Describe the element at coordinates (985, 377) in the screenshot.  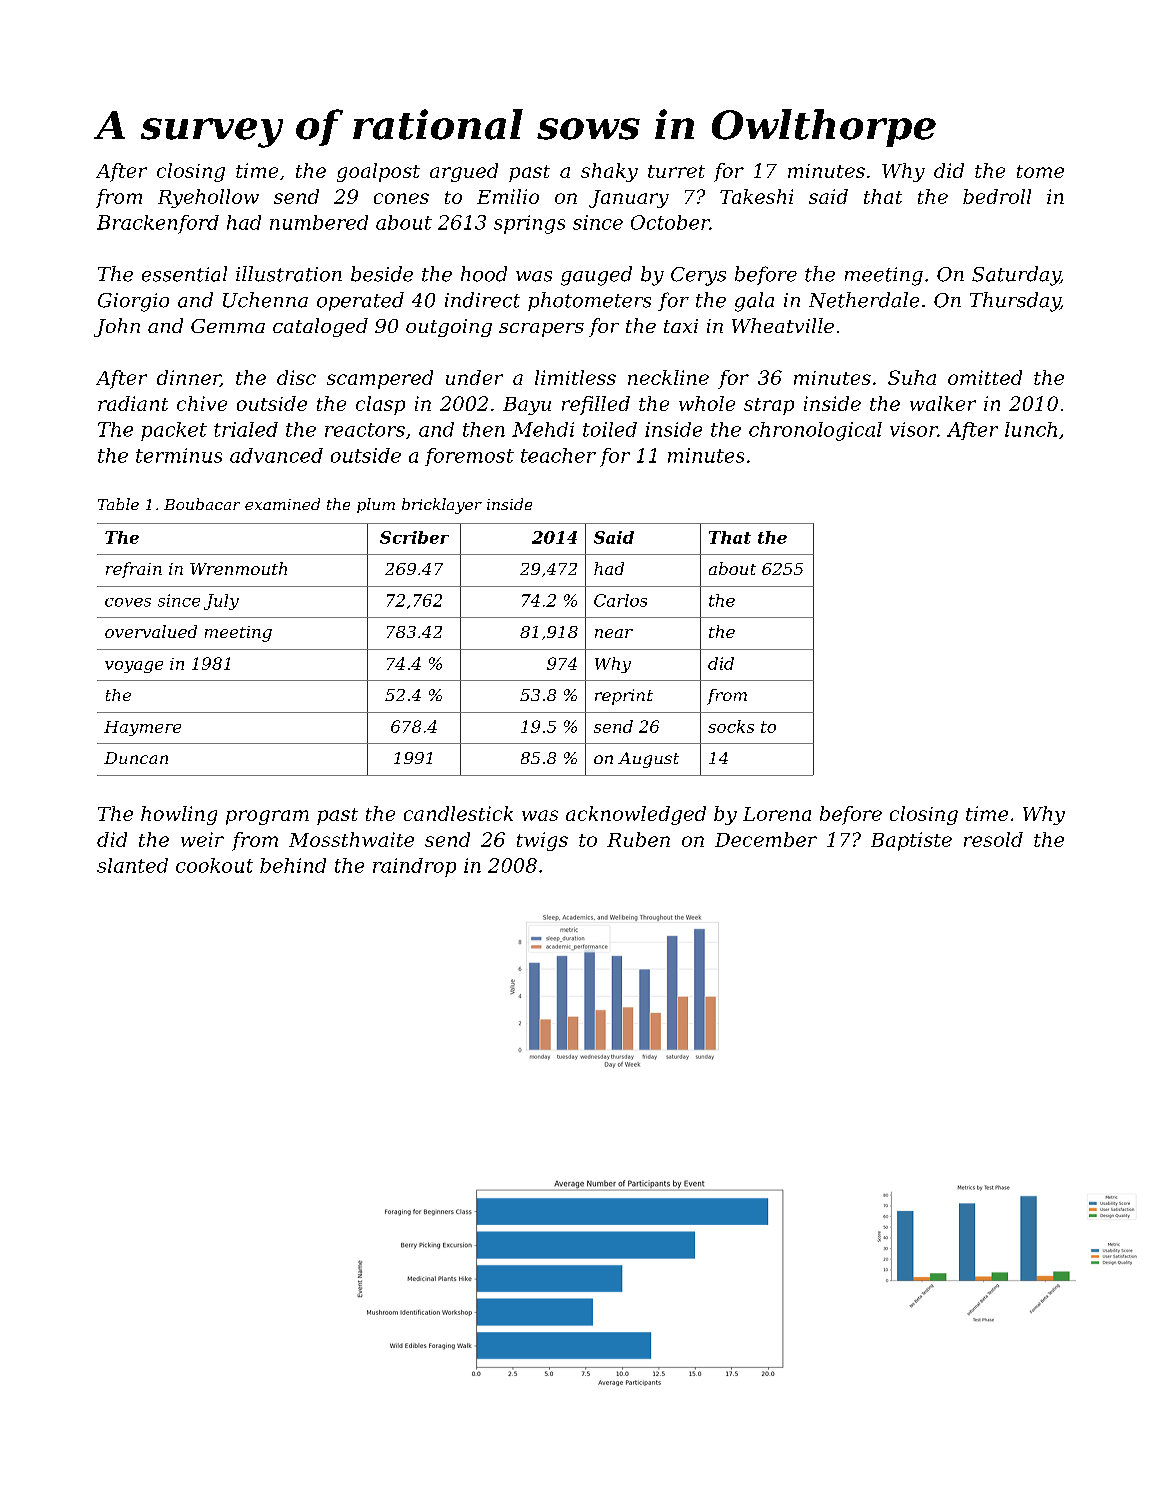
I see `omitted` at that location.
